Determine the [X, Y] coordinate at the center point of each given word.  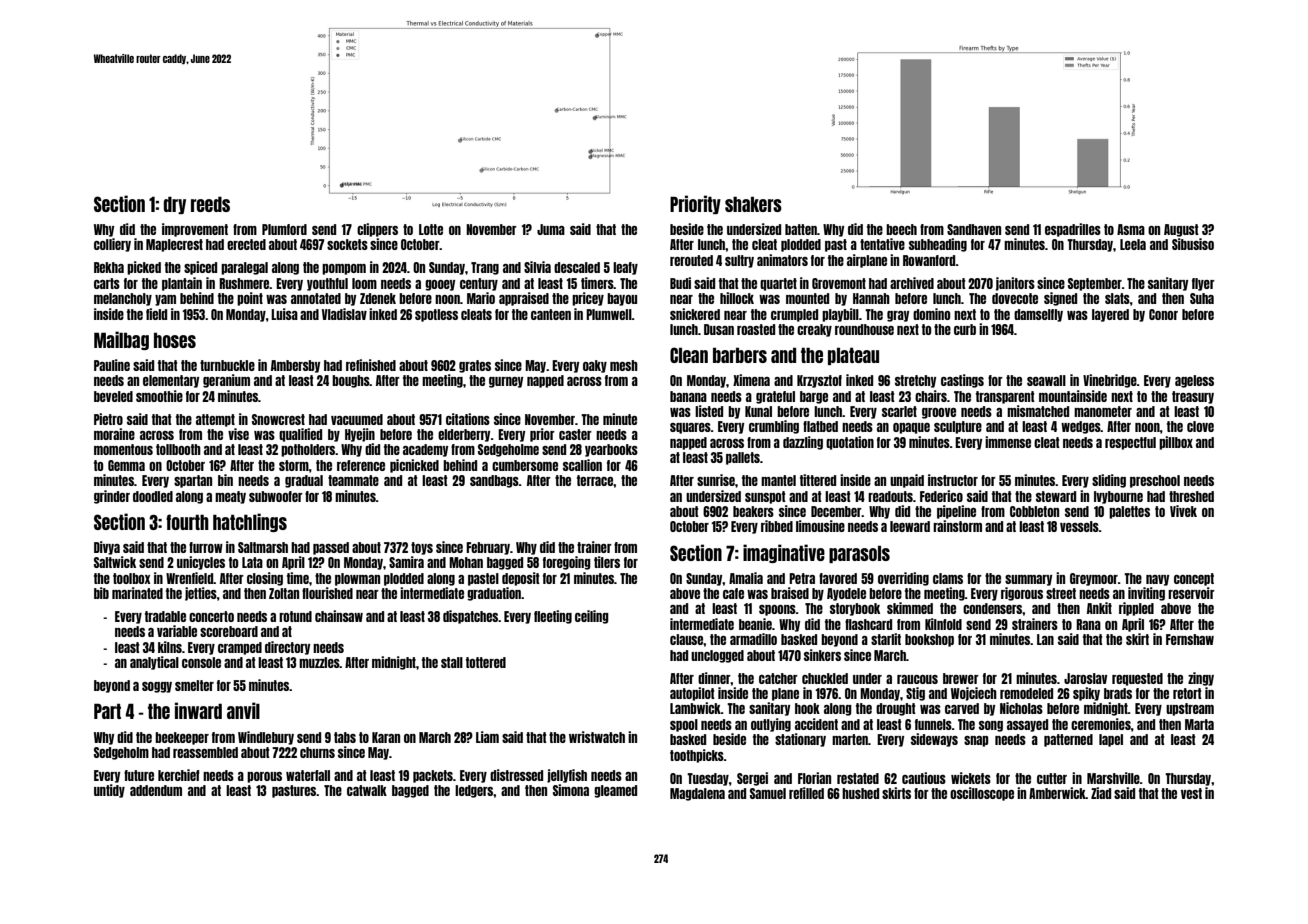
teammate [353, 480]
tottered [486, 662]
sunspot [765, 497]
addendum [156, 790]
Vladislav [344, 314]
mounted [807, 298]
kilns [170, 647]
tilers [607, 562]
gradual [304, 481]
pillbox [1176, 443]
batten [801, 229]
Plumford [284, 229]
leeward [910, 526]
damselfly [1038, 315]
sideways [934, 740]
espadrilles [1073, 230]
